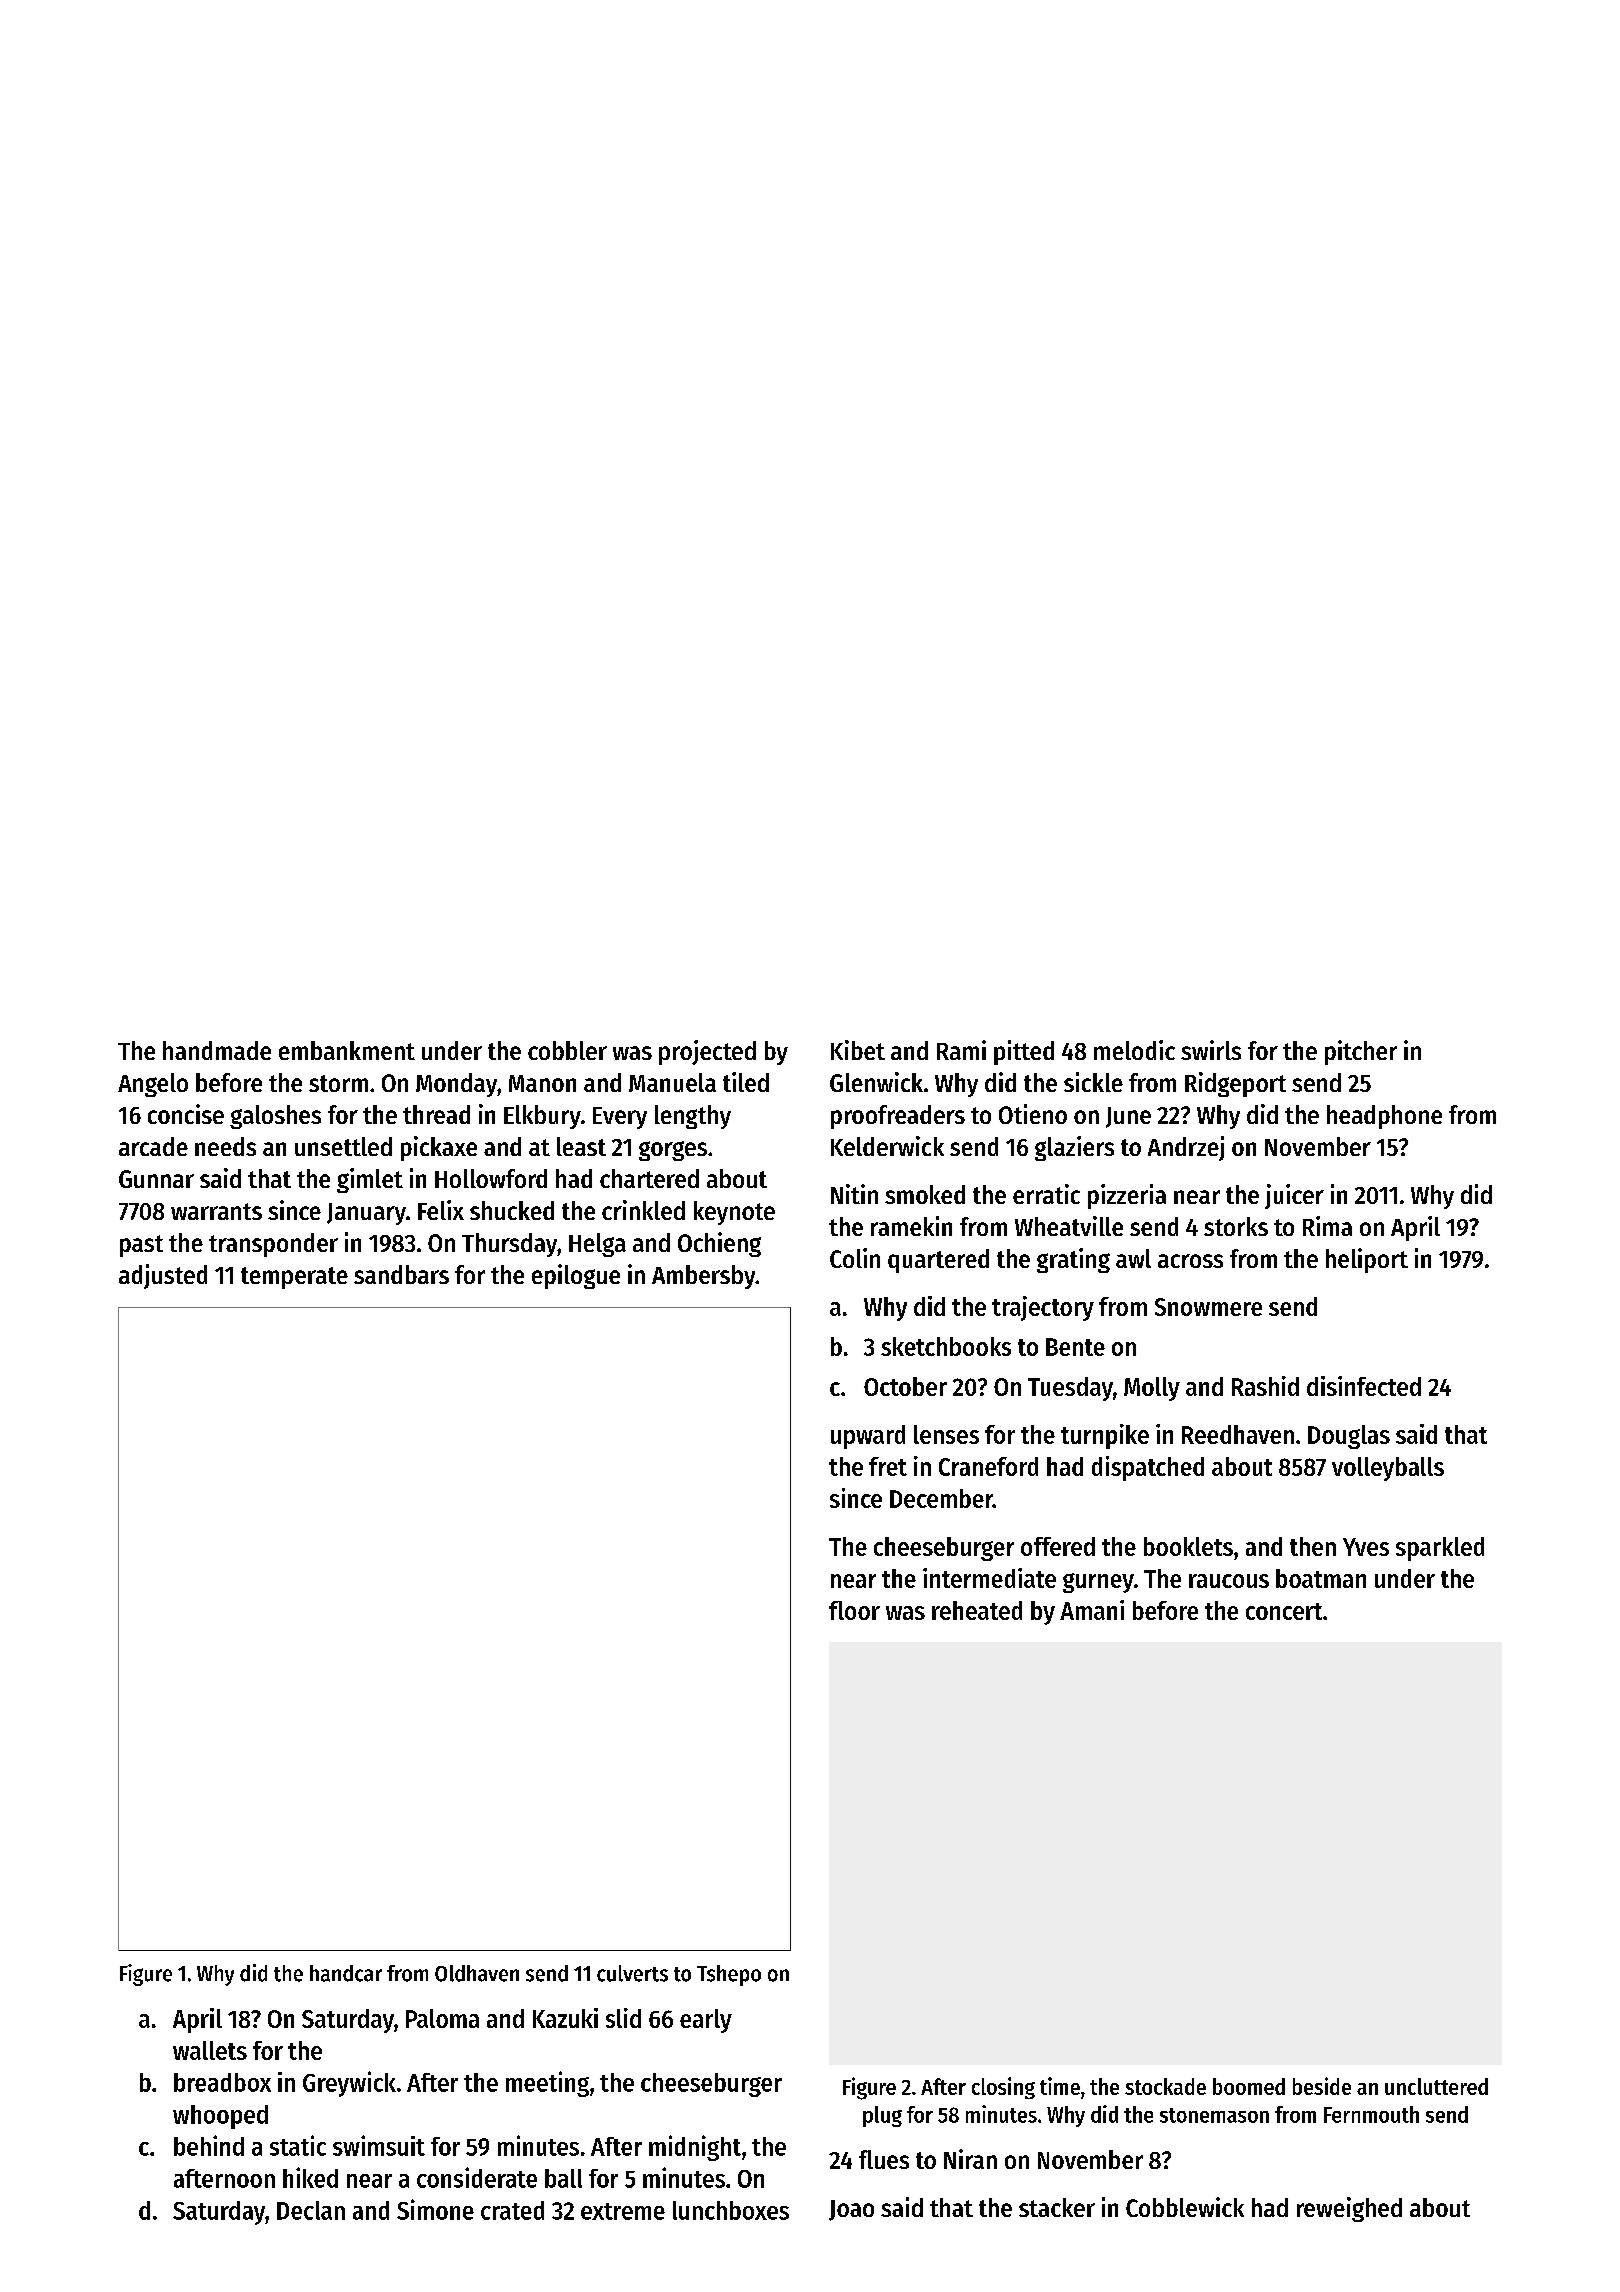 The width and height of the document is (1620, 2292). Describe the element at coordinates (1057, 2207) in the document. I see `stacker` at that location.
